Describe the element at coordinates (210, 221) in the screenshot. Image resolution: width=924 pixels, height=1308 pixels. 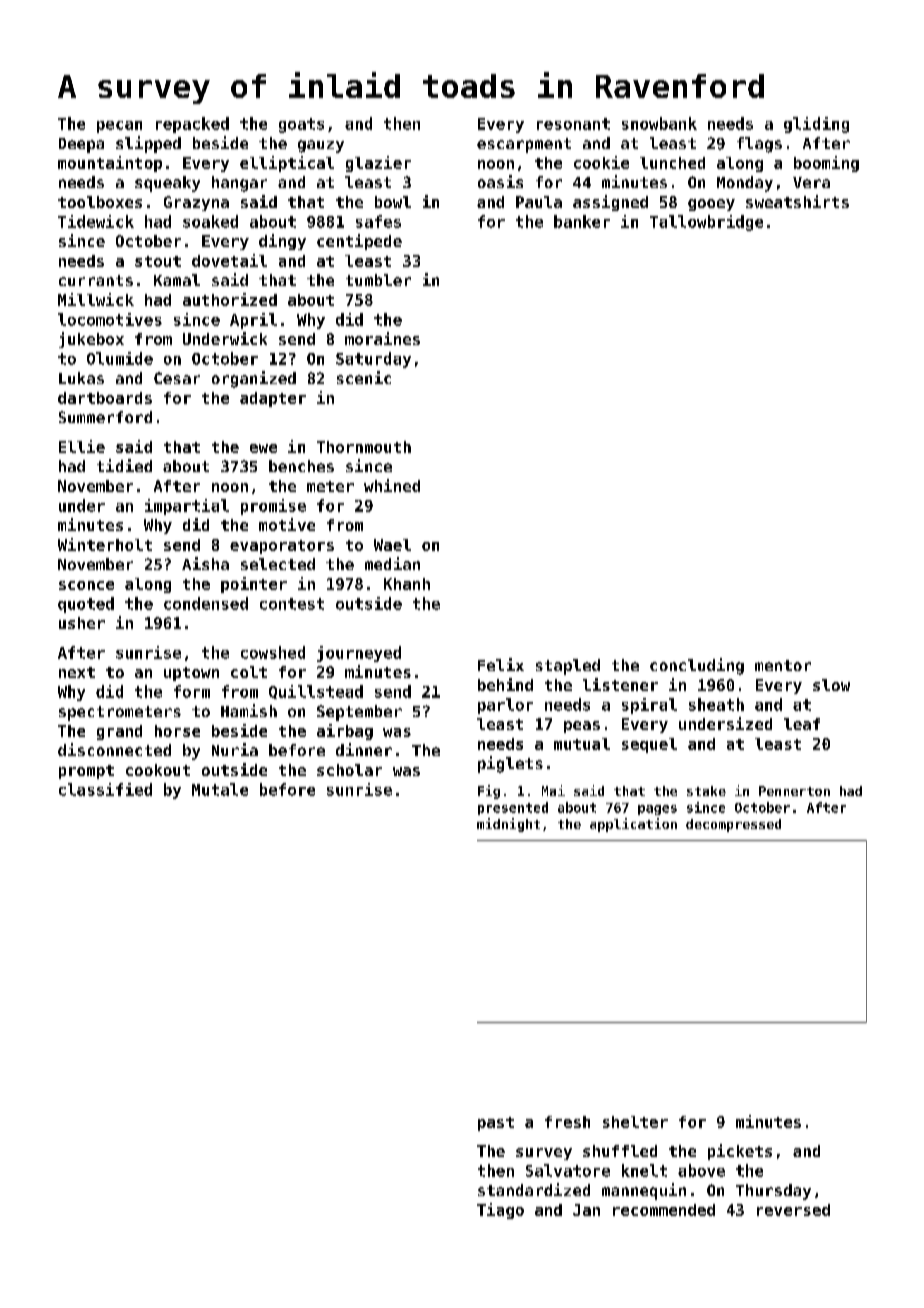
I see `soaked` at that location.
